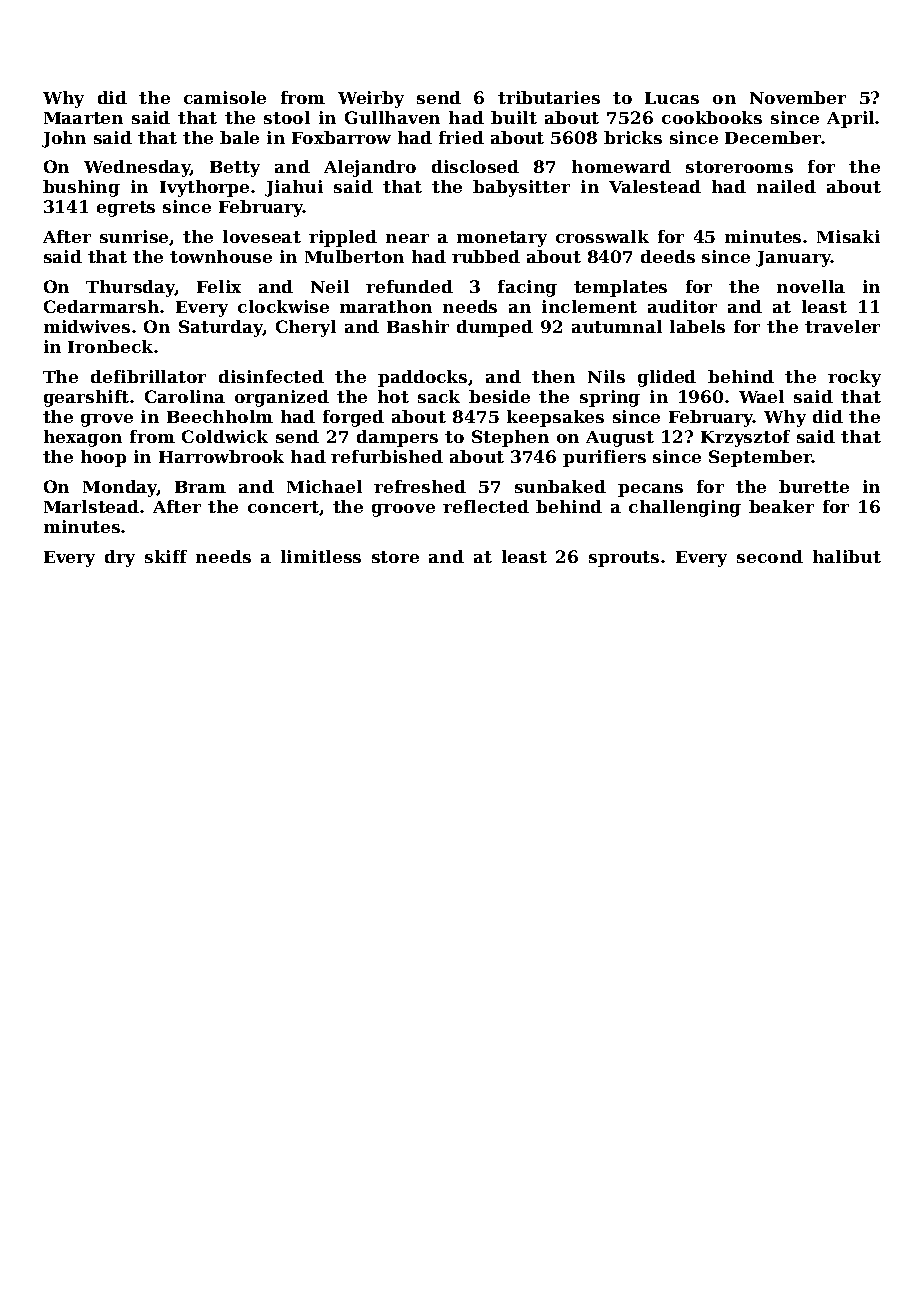 This screenshot has width=924, height=1308. Describe the element at coordinates (521, 188) in the screenshot. I see `babysitter` at that location.
